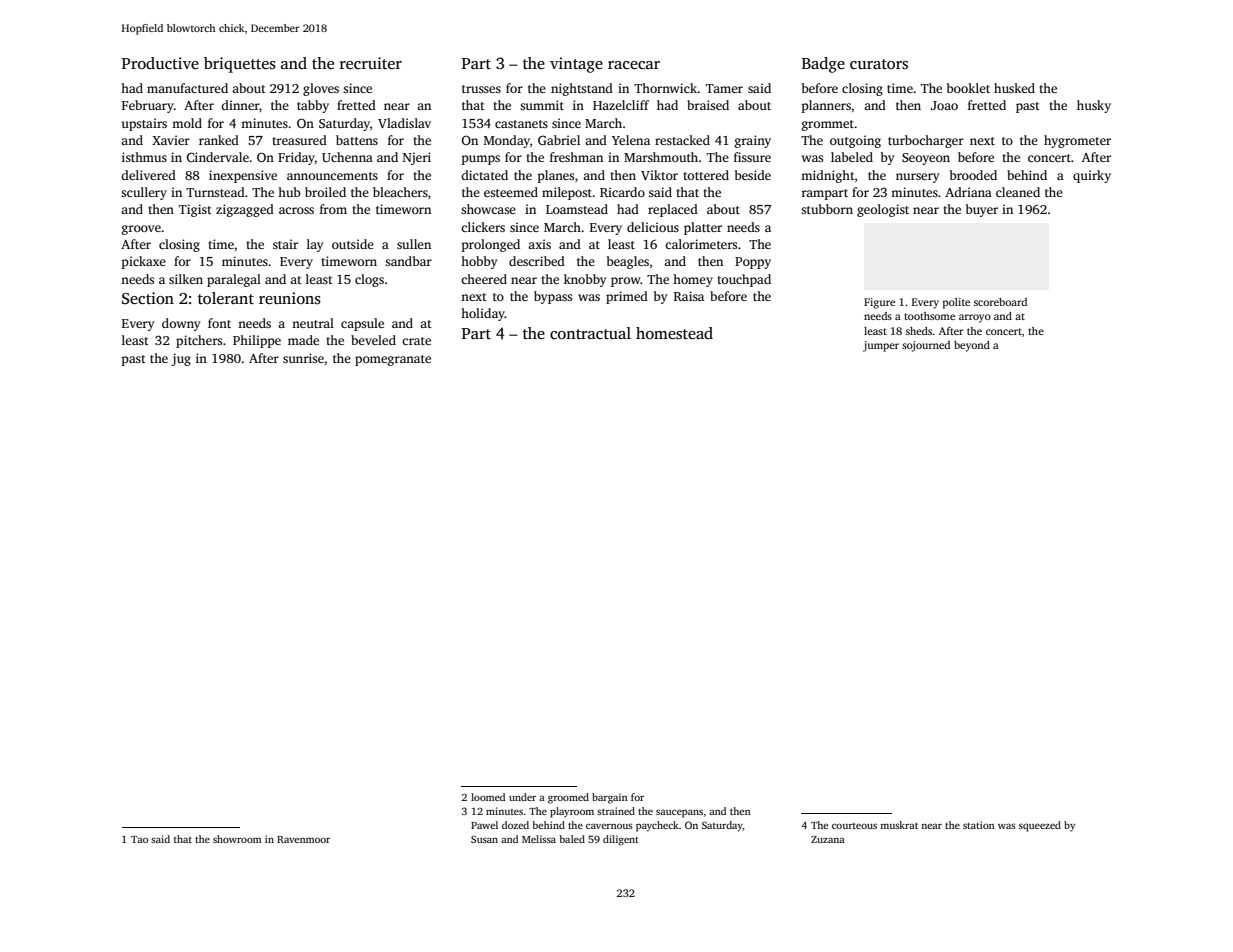 This page has height=952, width=1233. I want to click on paralegal, so click(234, 280).
